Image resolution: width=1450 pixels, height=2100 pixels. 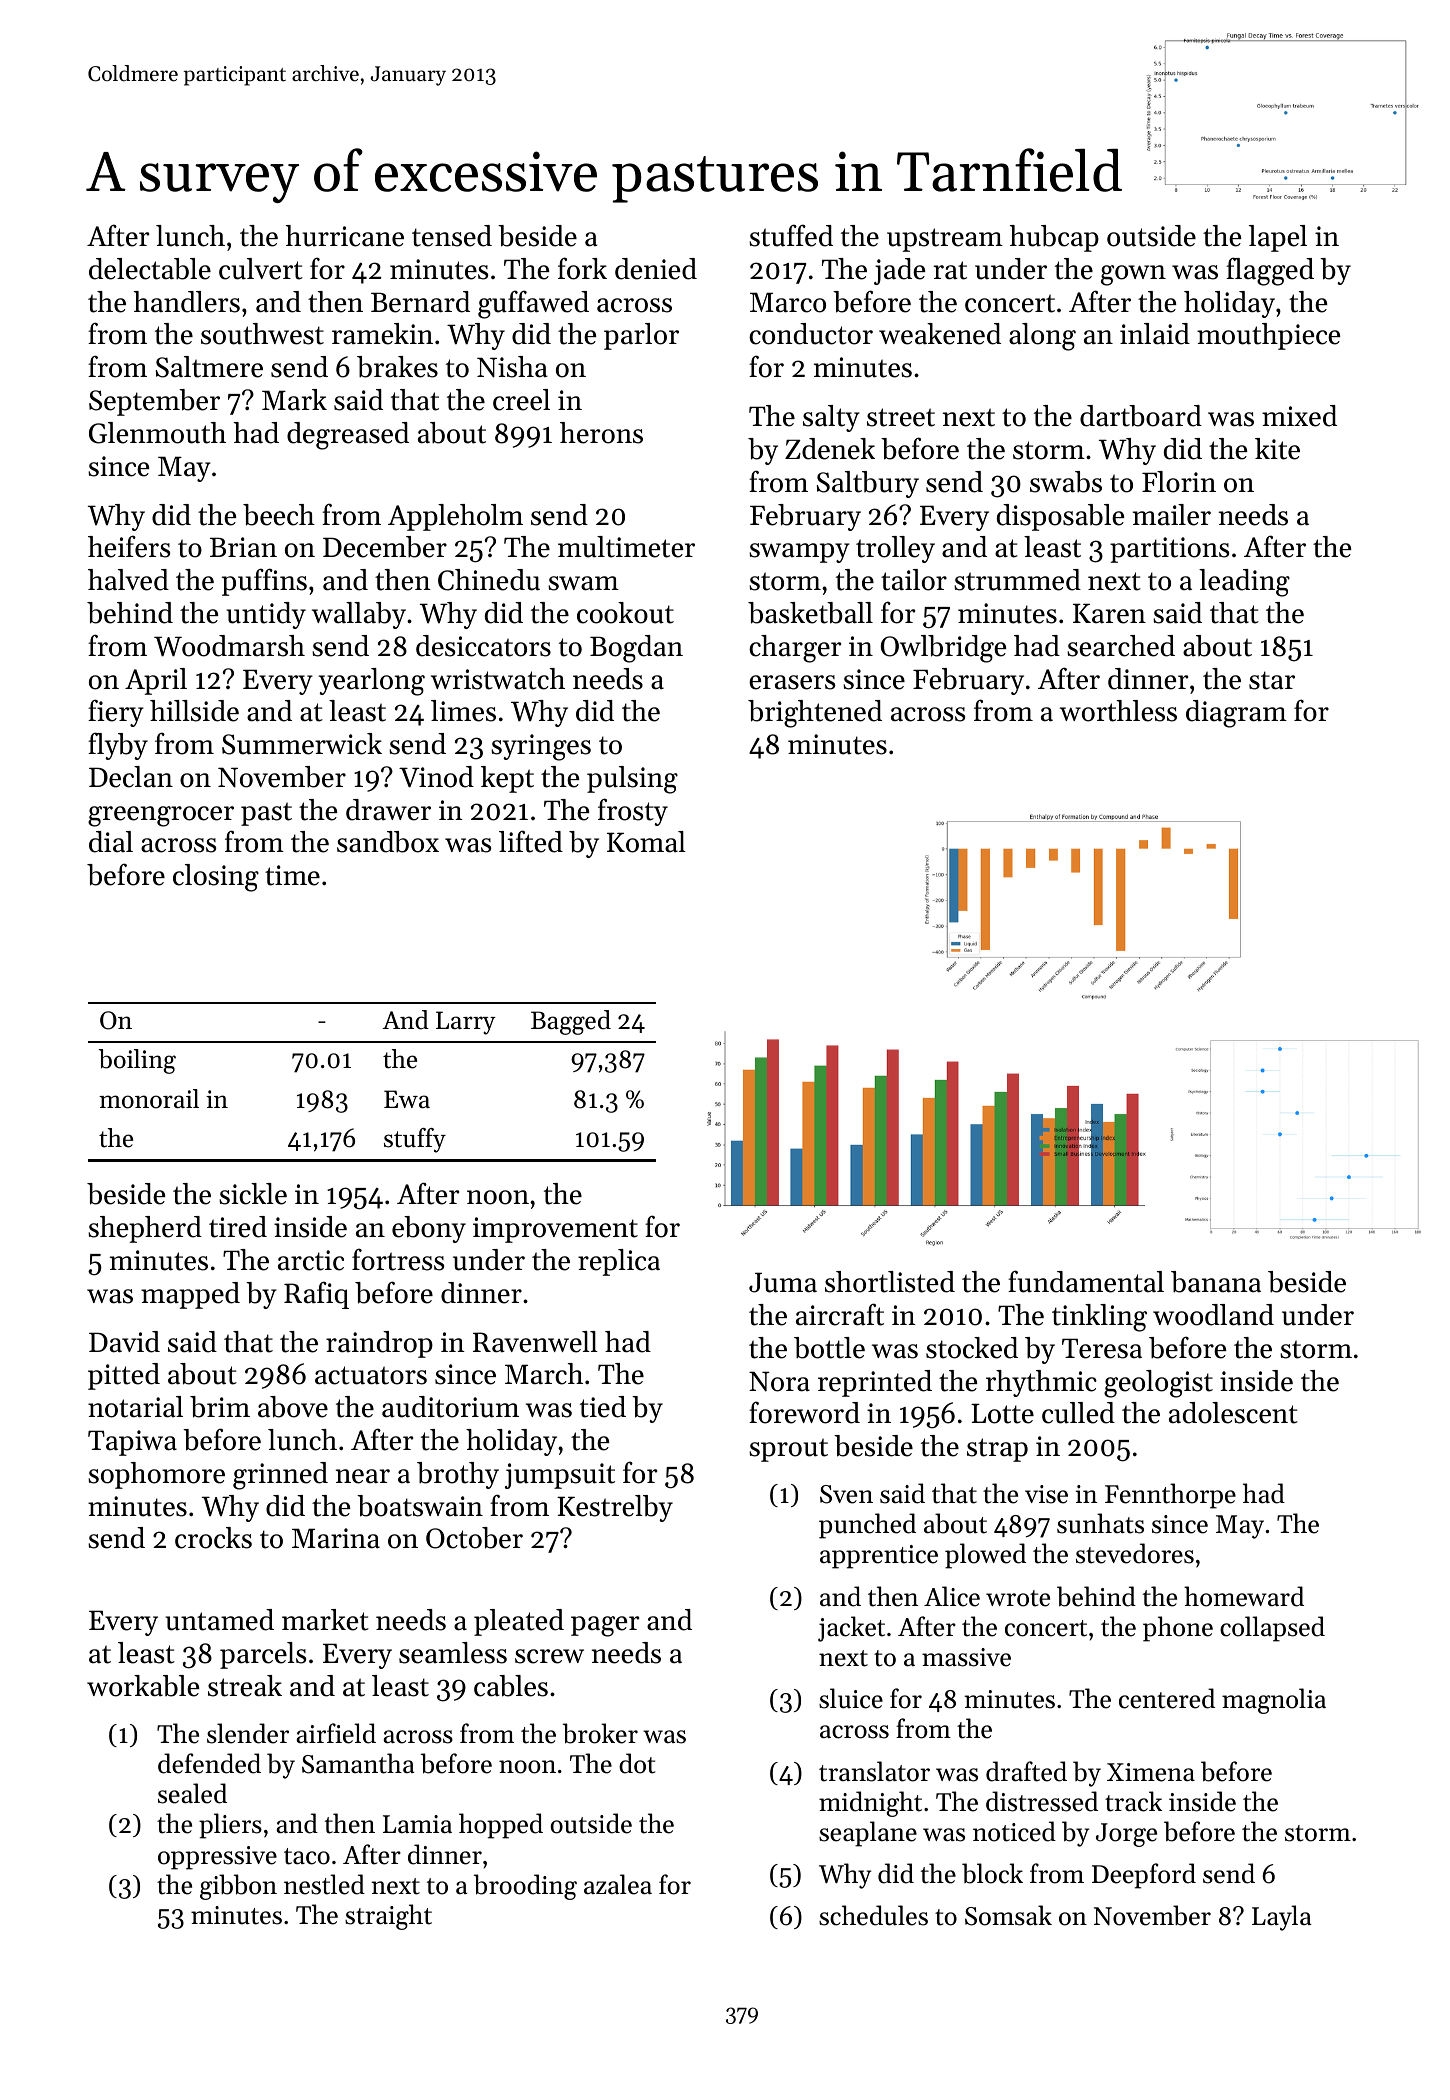 What do you see at coordinates (345, 236) in the document?
I see `hurricane` at bounding box center [345, 236].
